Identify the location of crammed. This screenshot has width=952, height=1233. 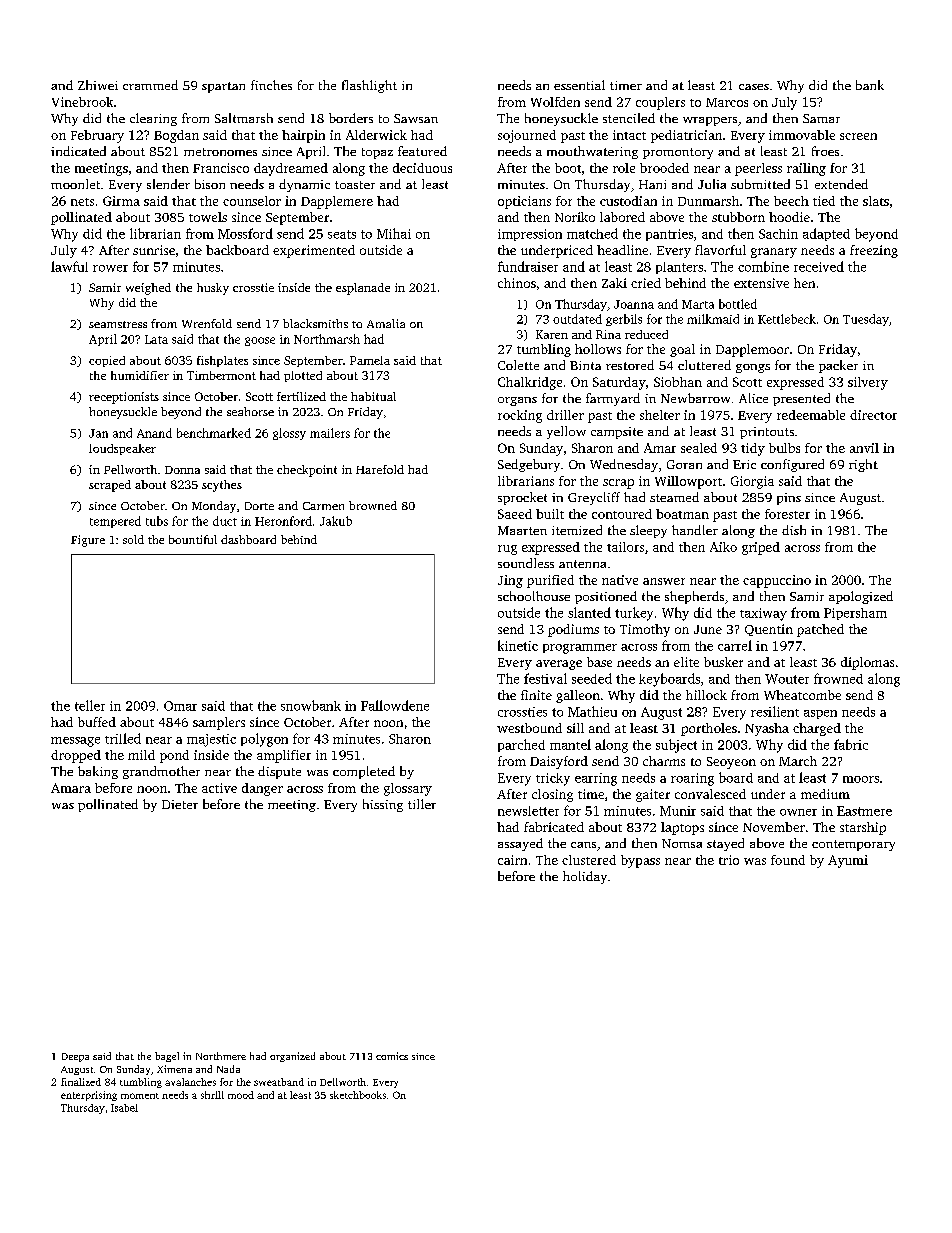
(150, 85).
